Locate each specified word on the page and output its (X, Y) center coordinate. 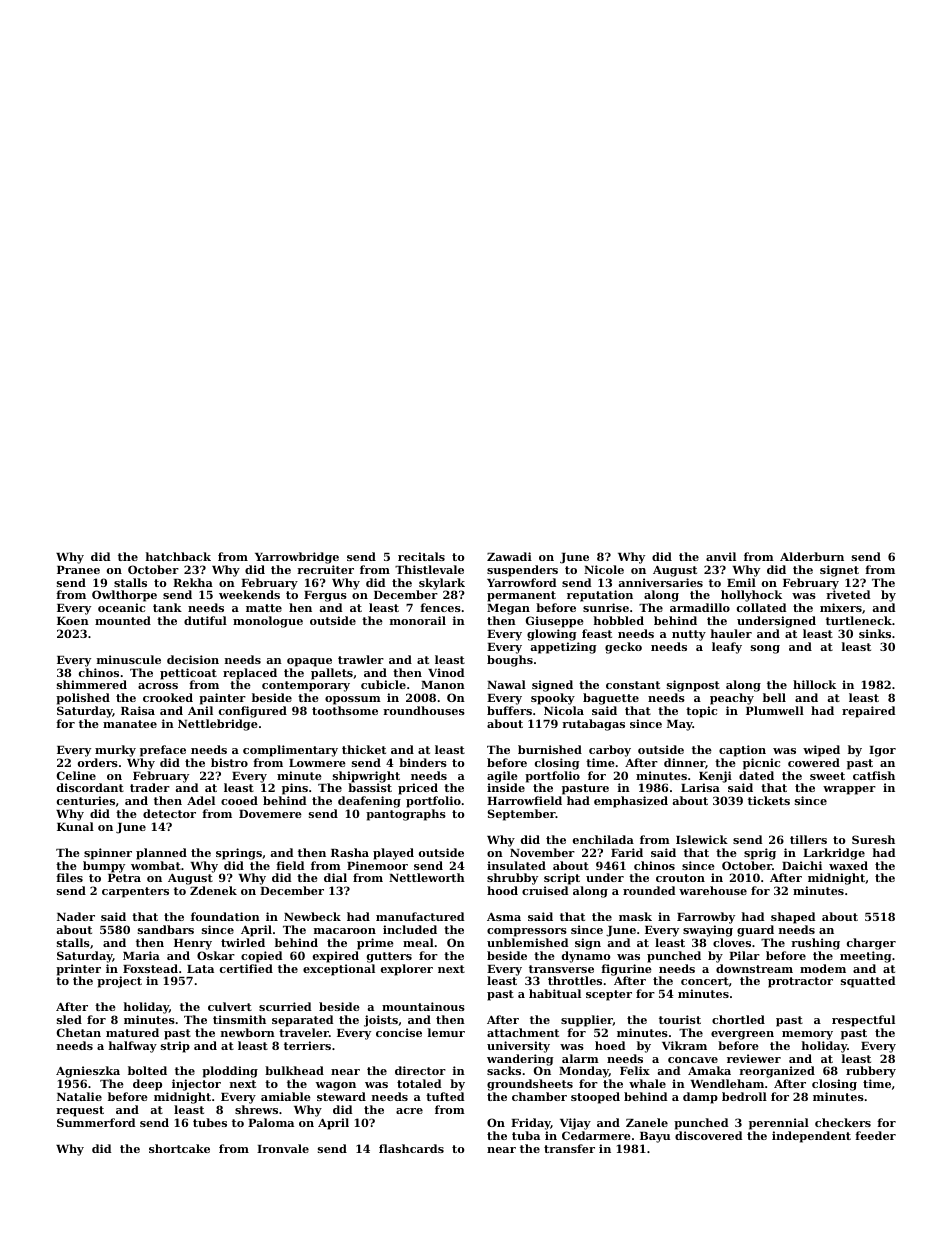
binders (423, 762)
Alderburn (812, 556)
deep (147, 1085)
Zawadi (509, 556)
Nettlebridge (218, 725)
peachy (732, 699)
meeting (866, 957)
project (119, 982)
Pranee (78, 570)
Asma (504, 917)
